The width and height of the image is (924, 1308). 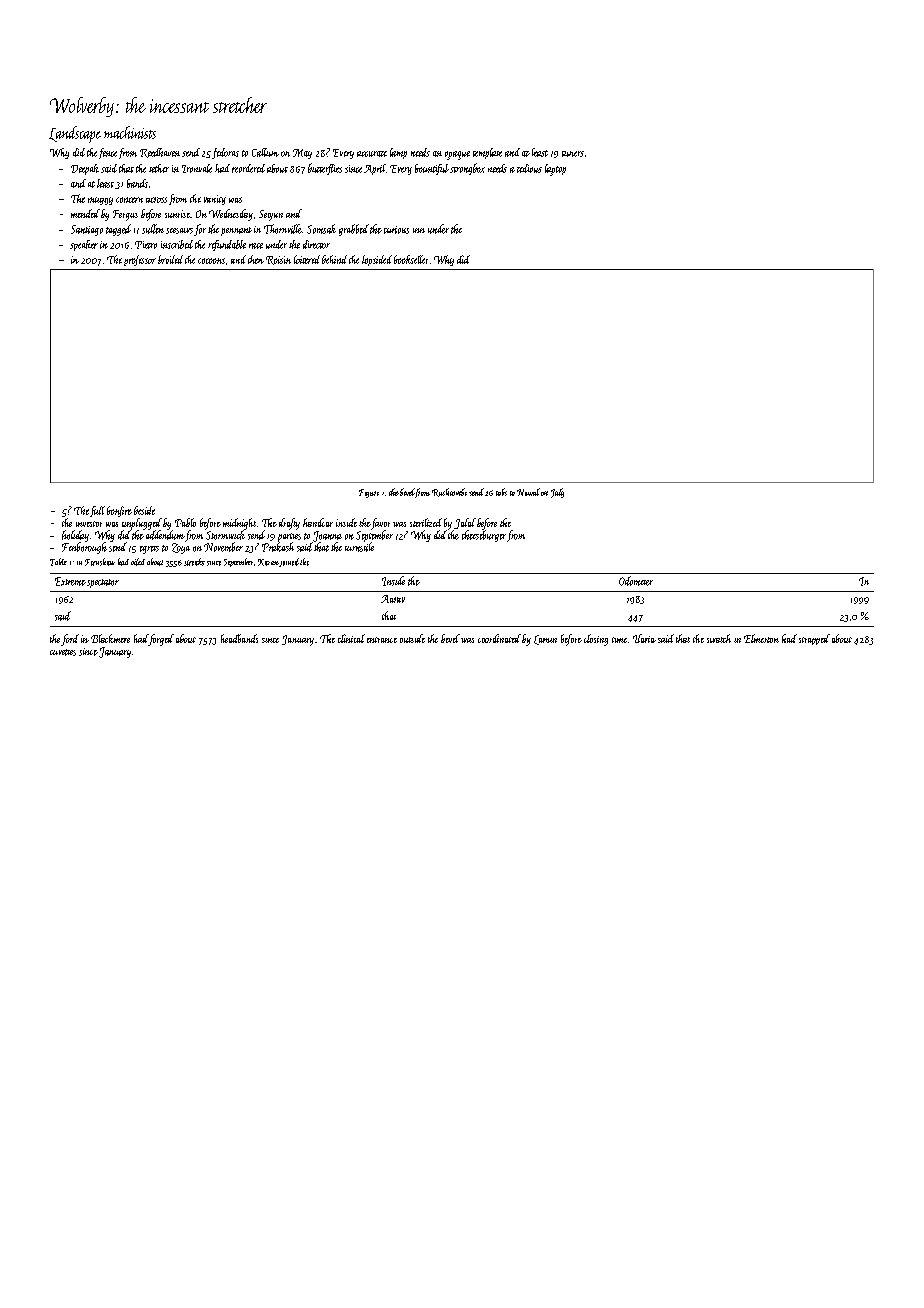 I want to click on holiday, so click(x=75, y=536).
